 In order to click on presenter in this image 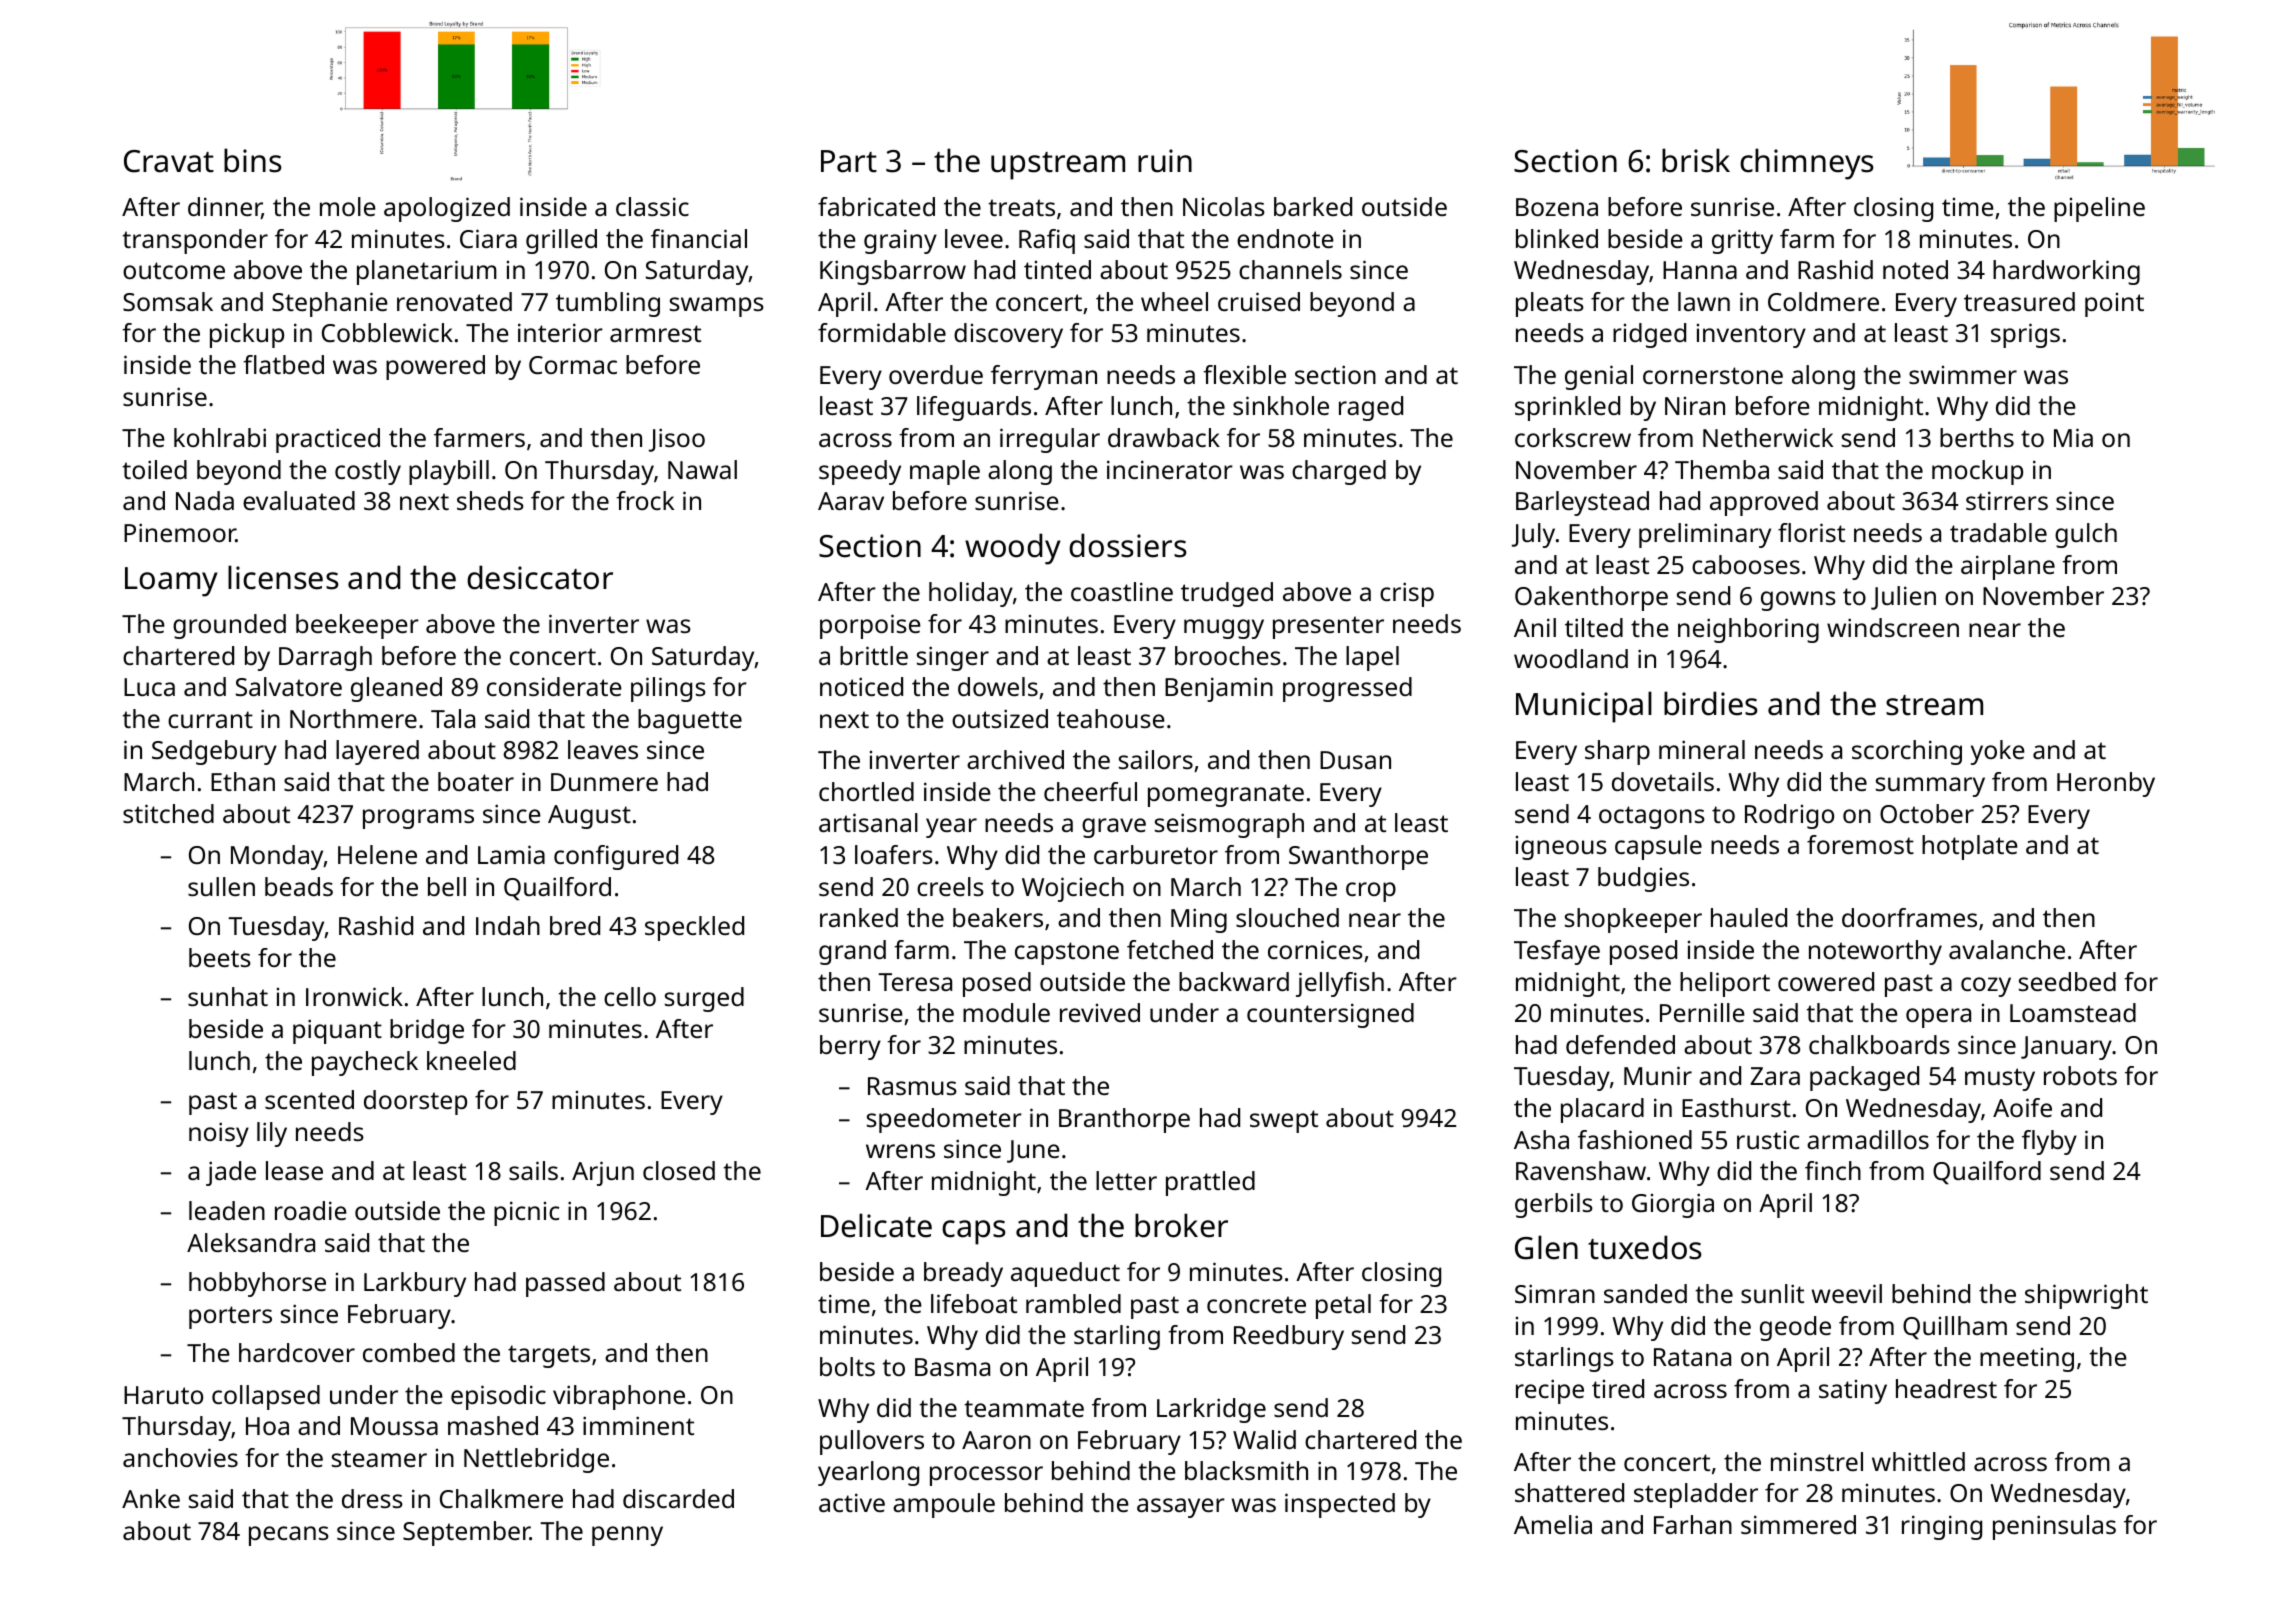, I will do `click(1328, 627)`.
